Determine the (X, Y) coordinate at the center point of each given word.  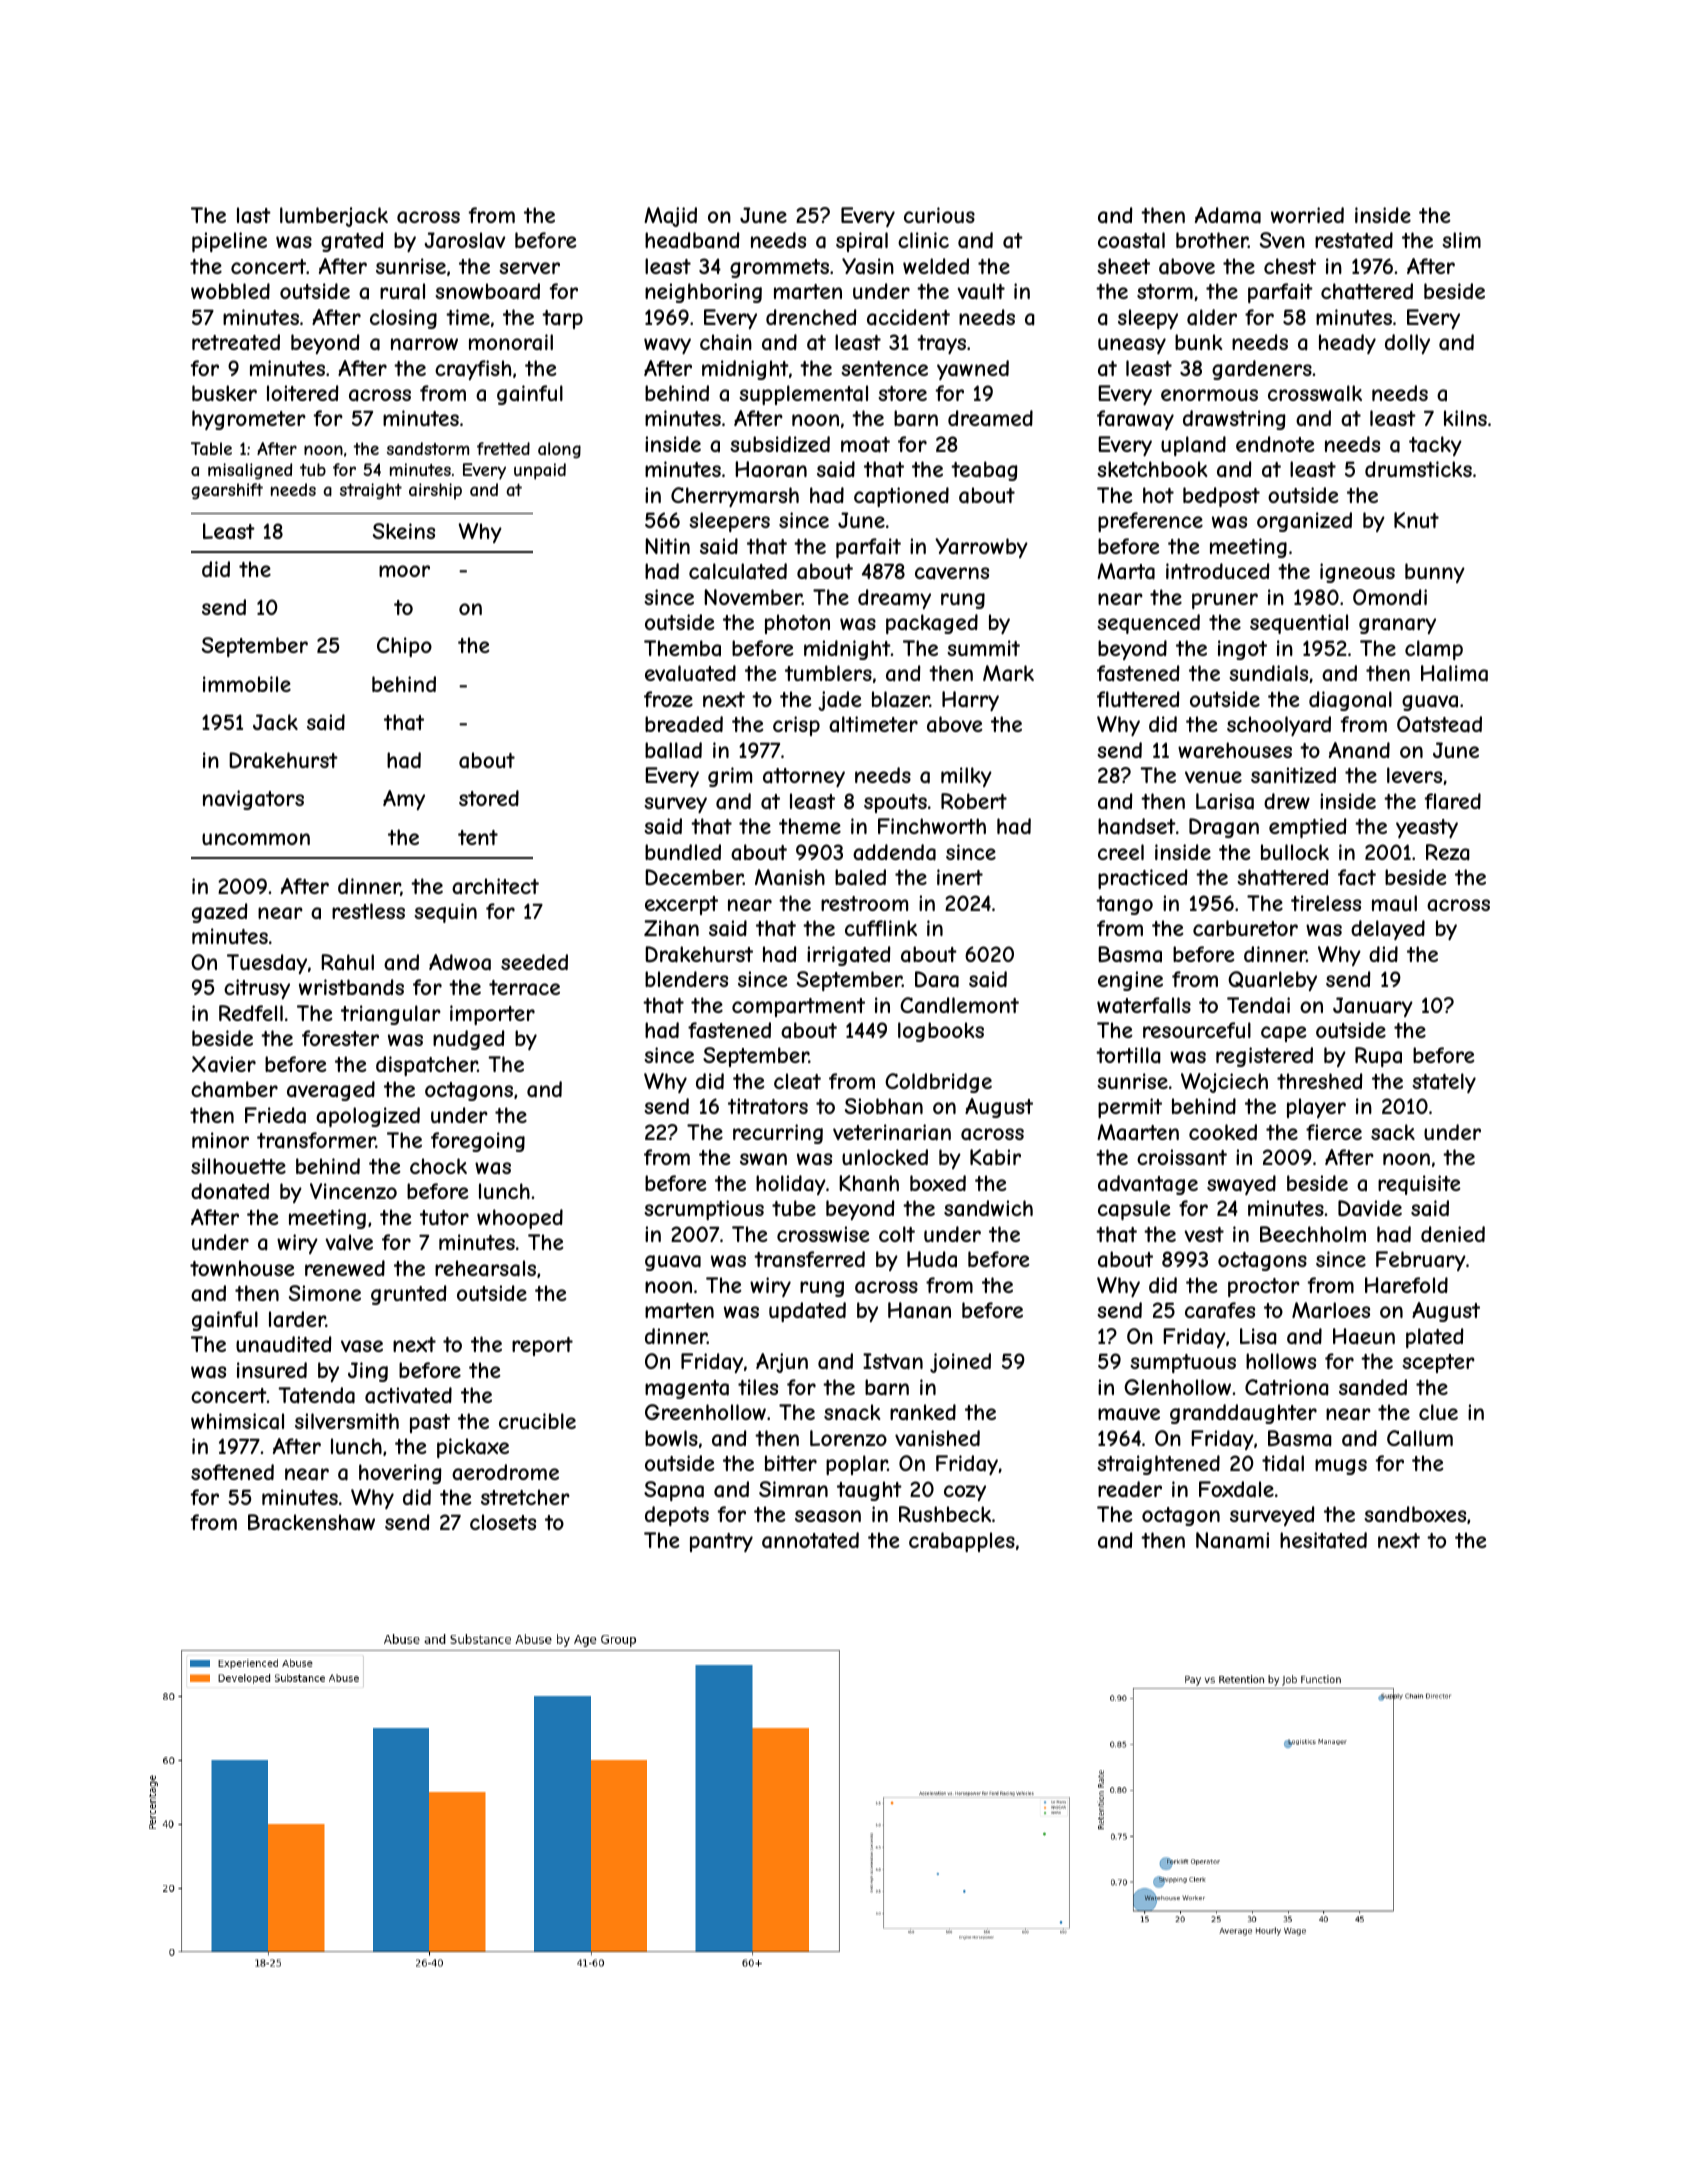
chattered (1367, 291)
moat (865, 445)
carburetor (1245, 928)
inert (960, 877)
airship (435, 491)
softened (232, 1472)
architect (495, 886)
